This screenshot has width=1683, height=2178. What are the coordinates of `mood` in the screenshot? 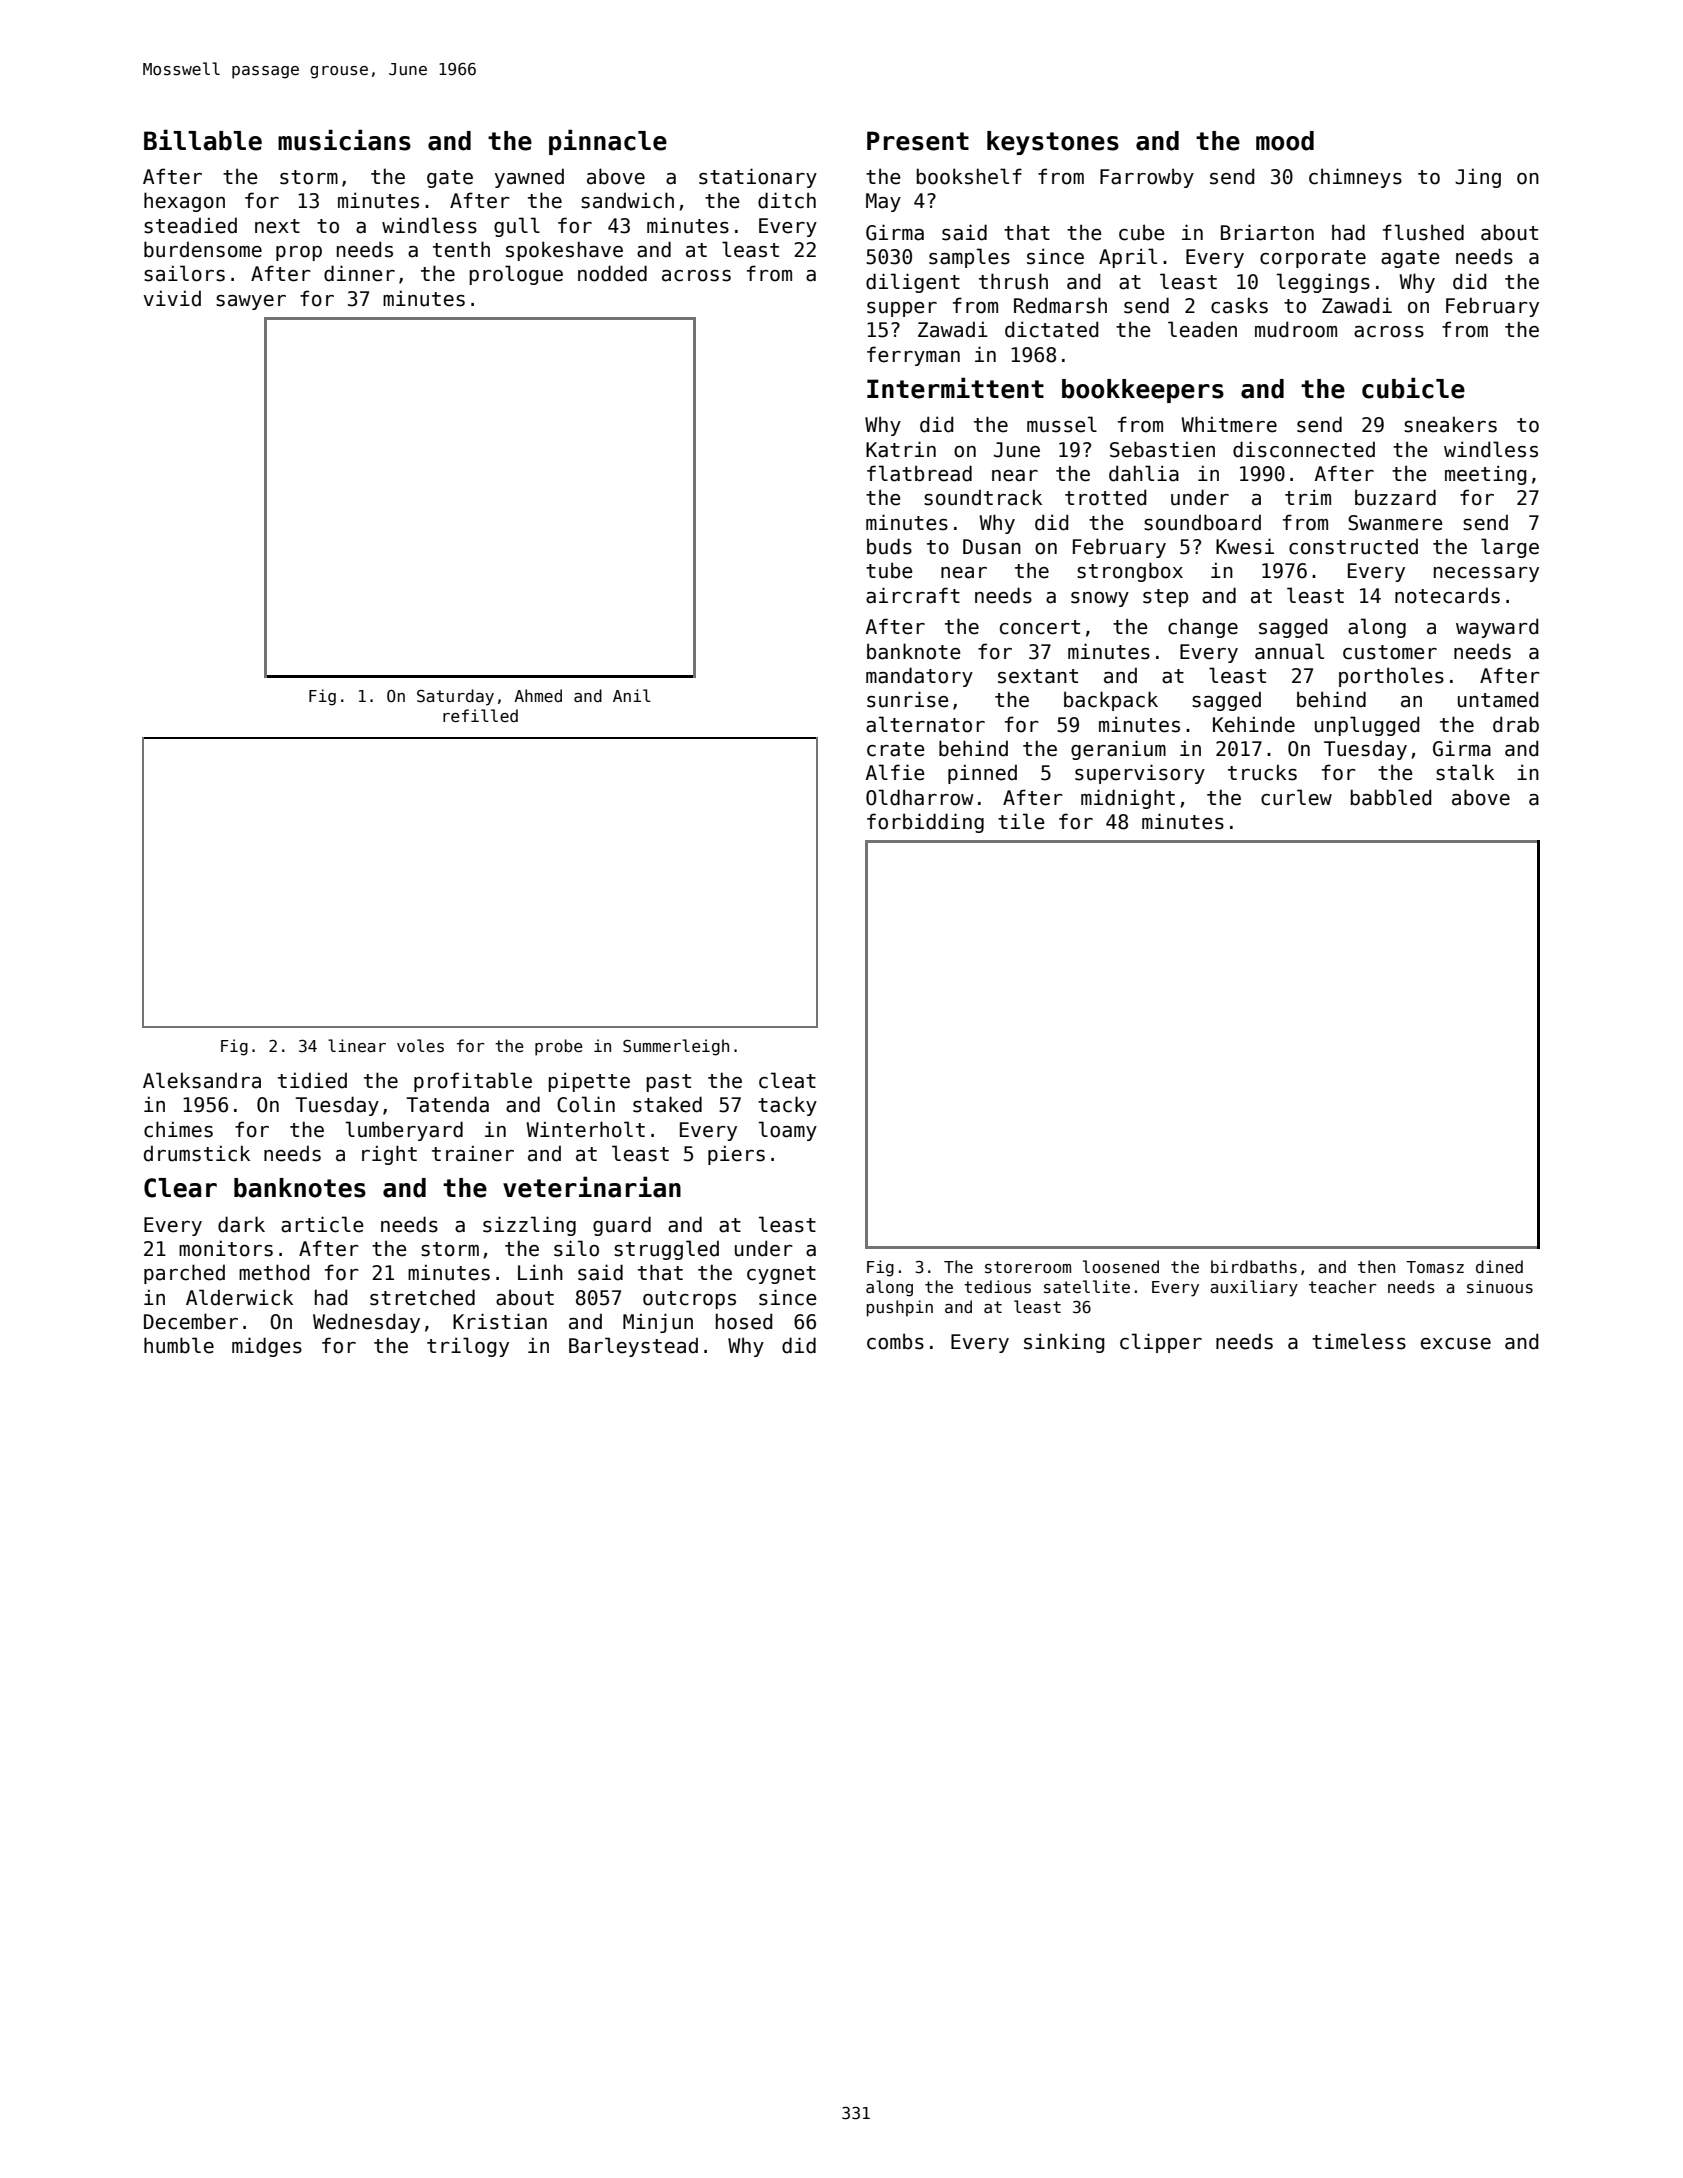 It's located at (1285, 141).
